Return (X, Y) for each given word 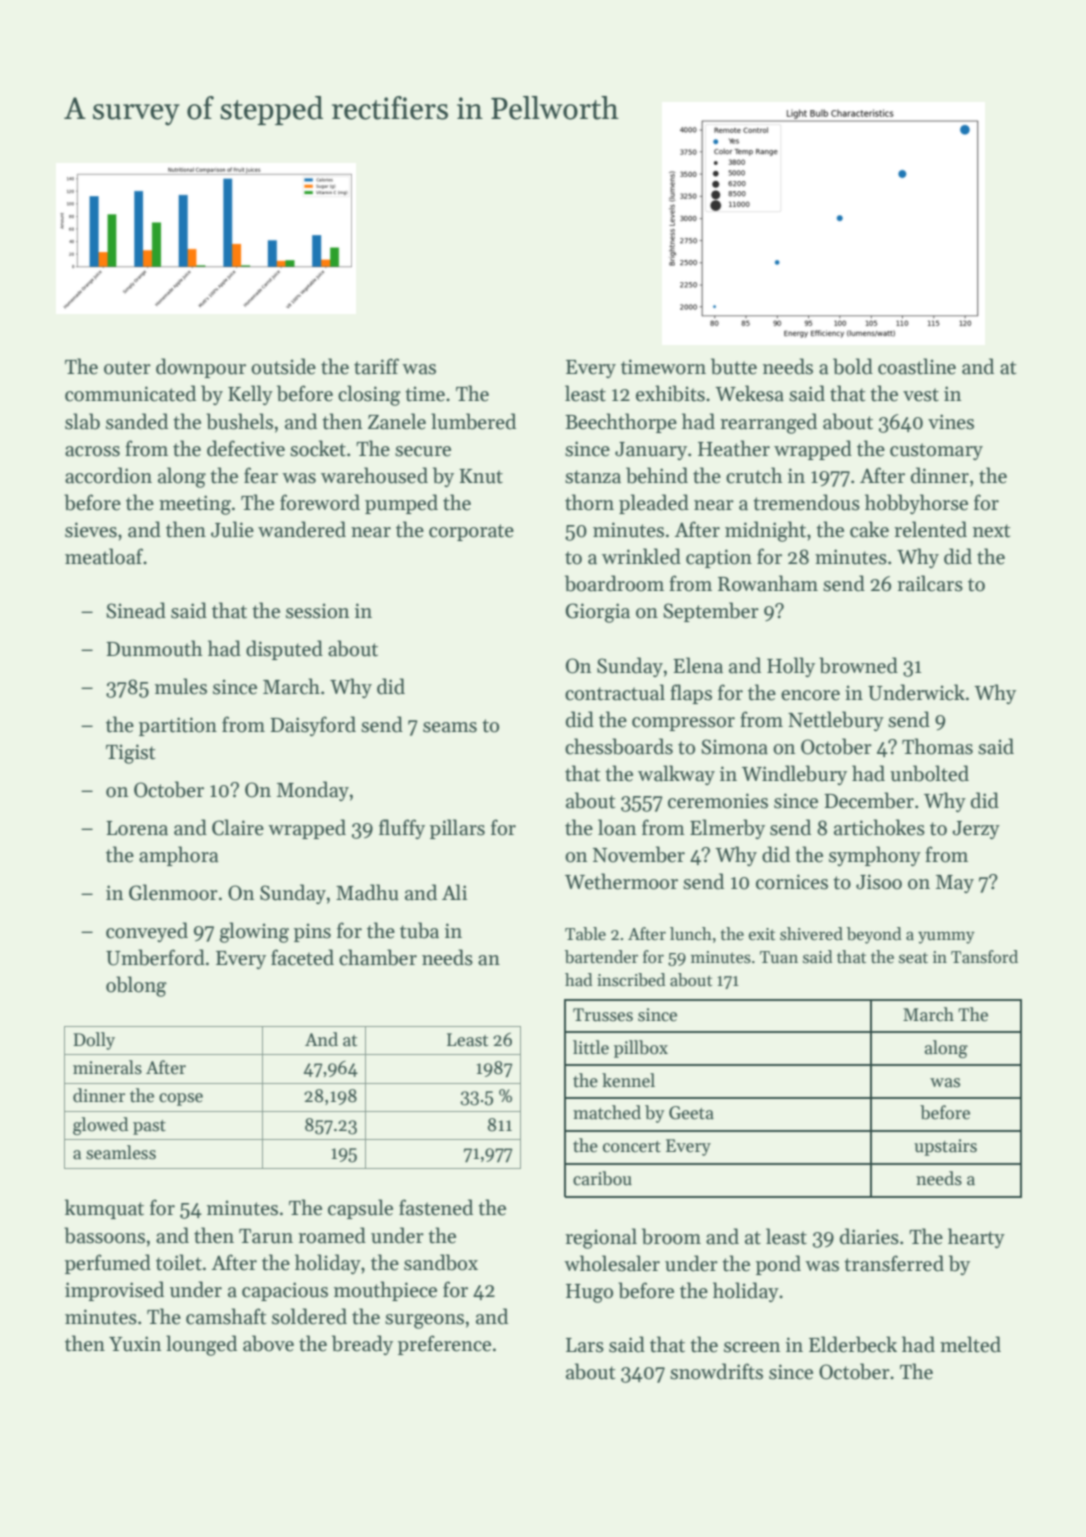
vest (921, 395)
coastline (917, 366)
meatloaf (104, 556)
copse (181, 1099)
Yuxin (135, 1344)
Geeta (691, 1113)
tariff (376, 366)
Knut (481, 476)
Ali (454, 892)
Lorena (137, 828)
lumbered (473, 421)
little (591, 1047)
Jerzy (976, 830)
